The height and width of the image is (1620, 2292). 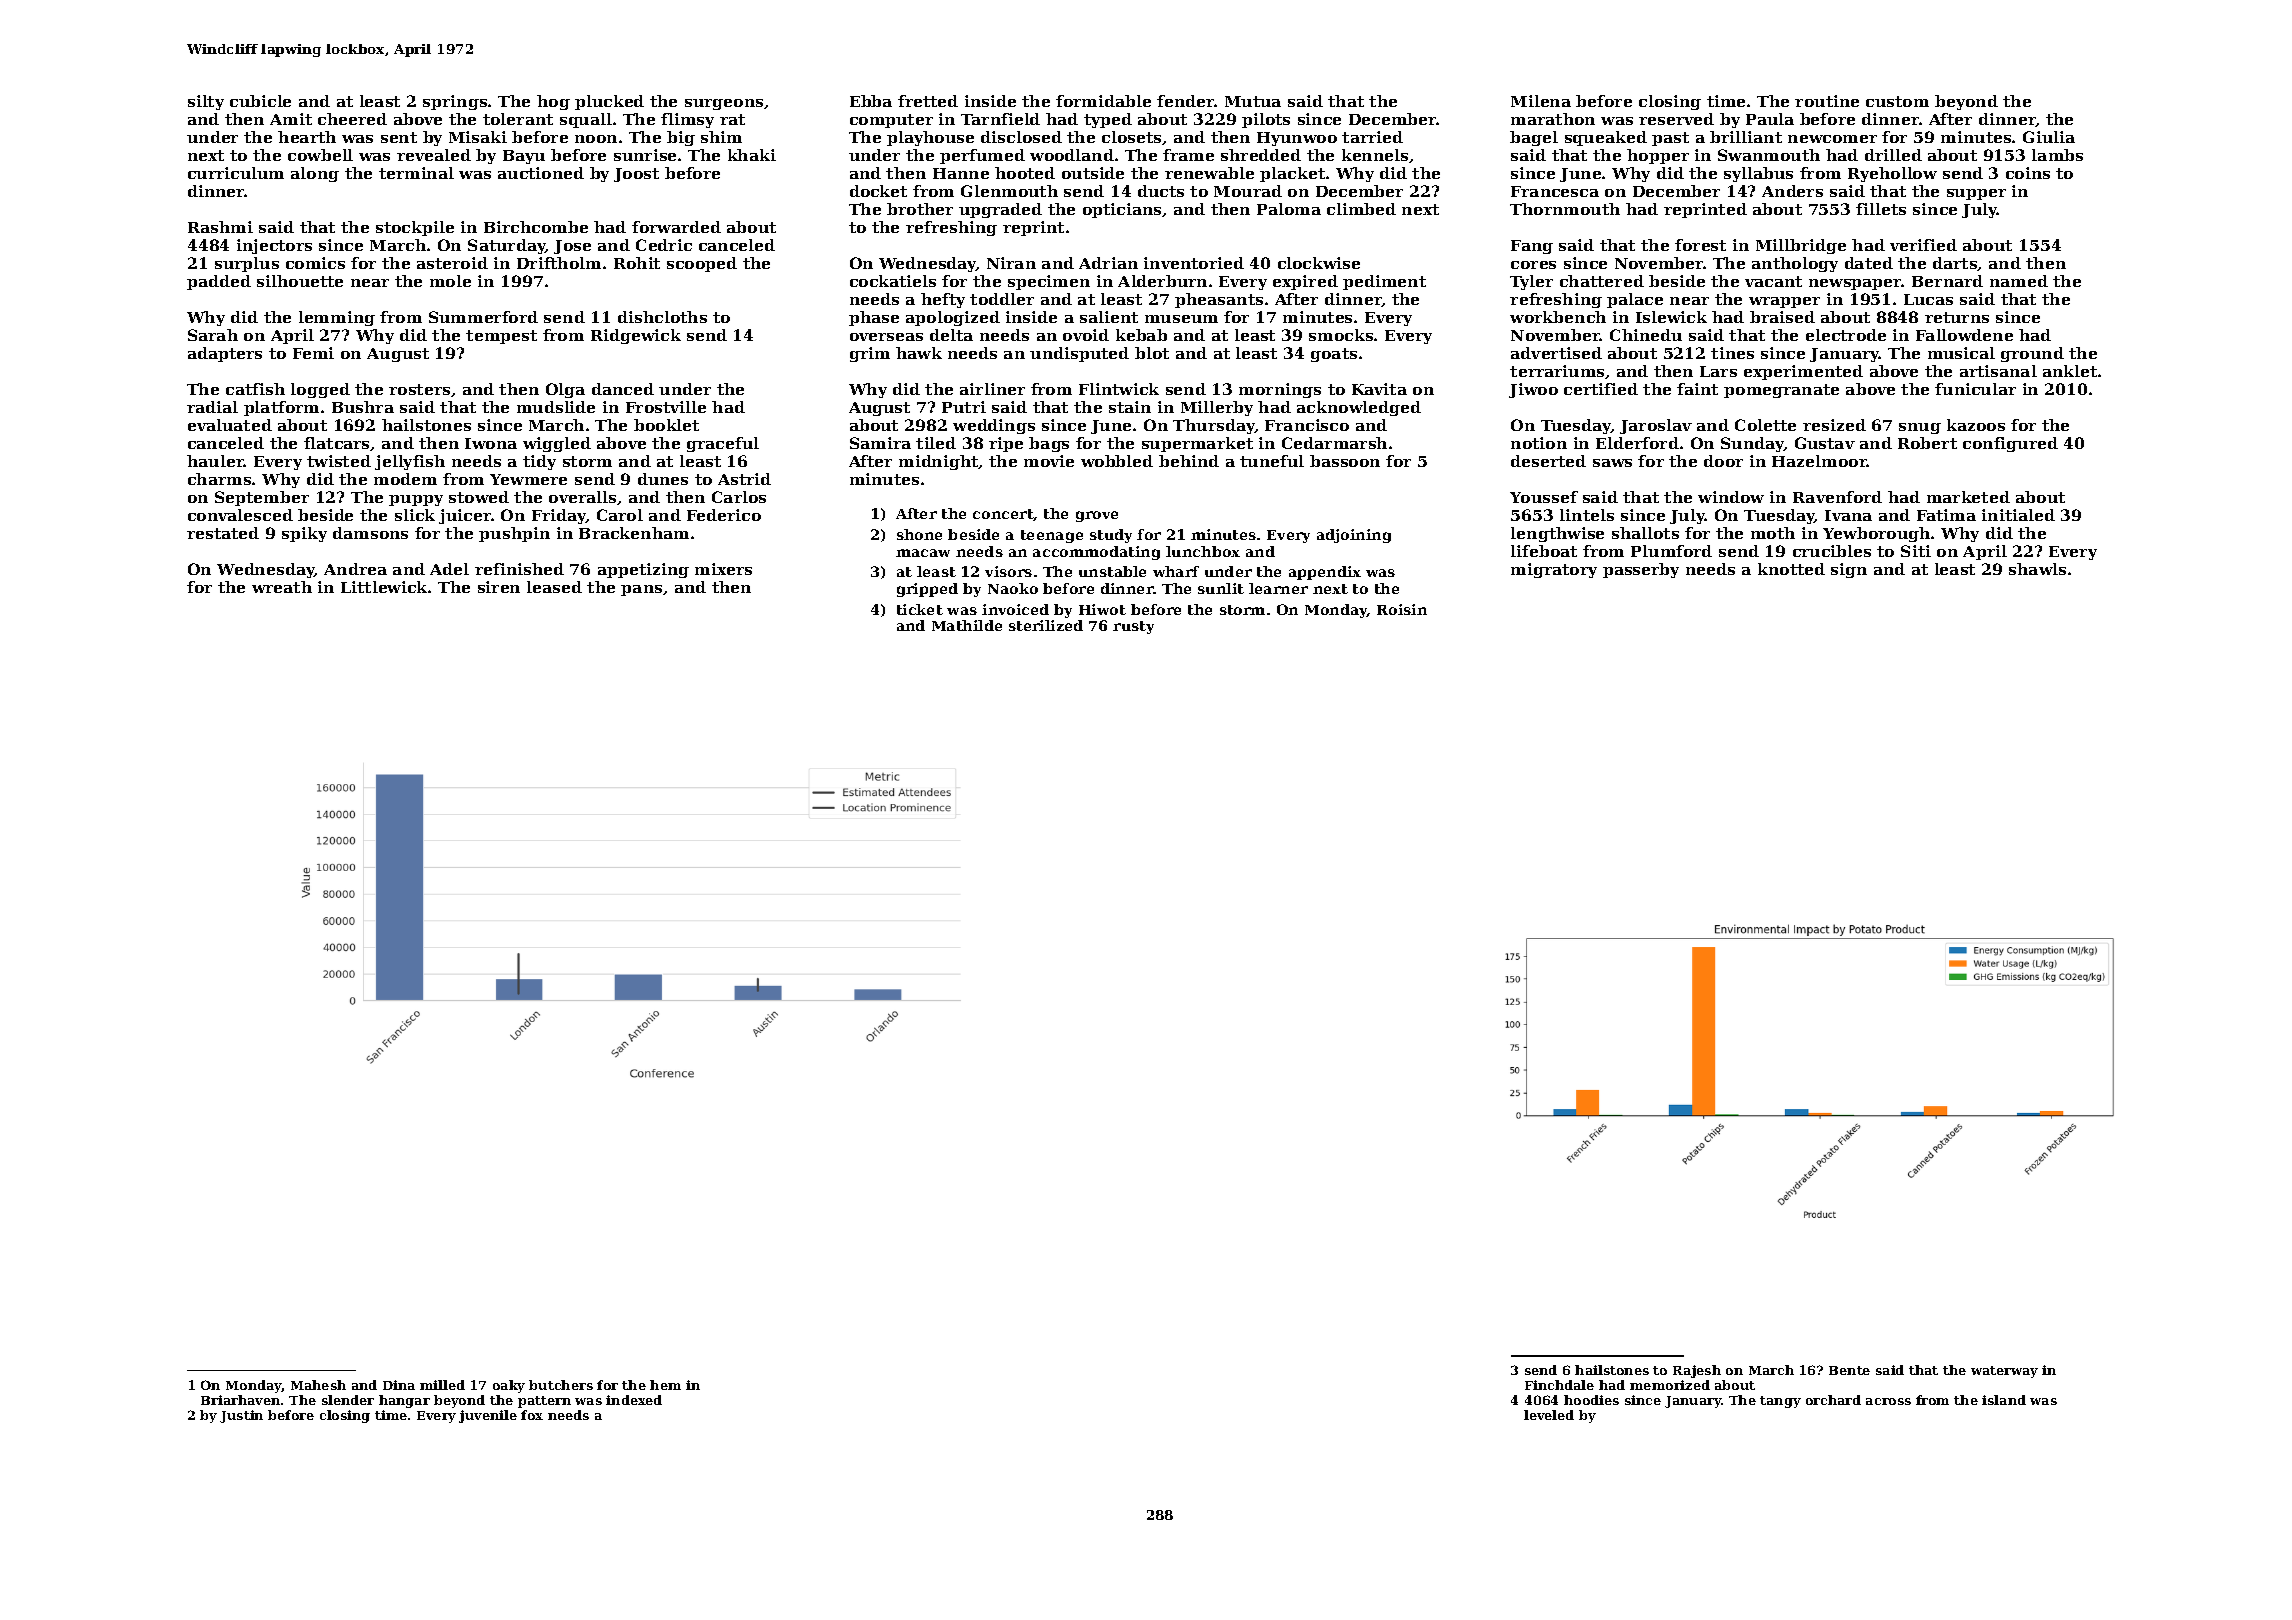 What do you see at coordinates (561, 1385) in the image?
I see `butchers` at bounding box center [561, 1385].
